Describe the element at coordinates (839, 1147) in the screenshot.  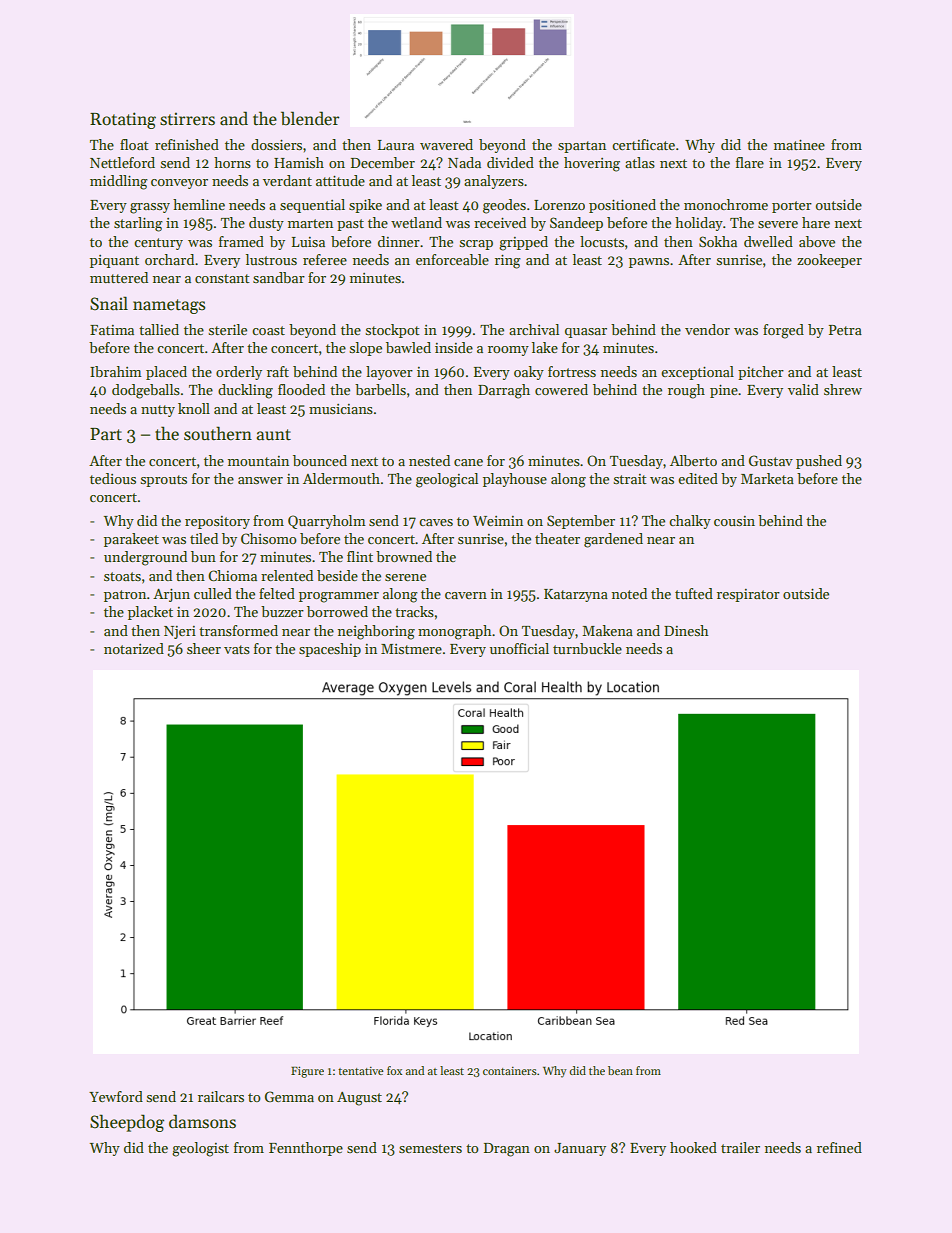
I see `refined` at that location.
